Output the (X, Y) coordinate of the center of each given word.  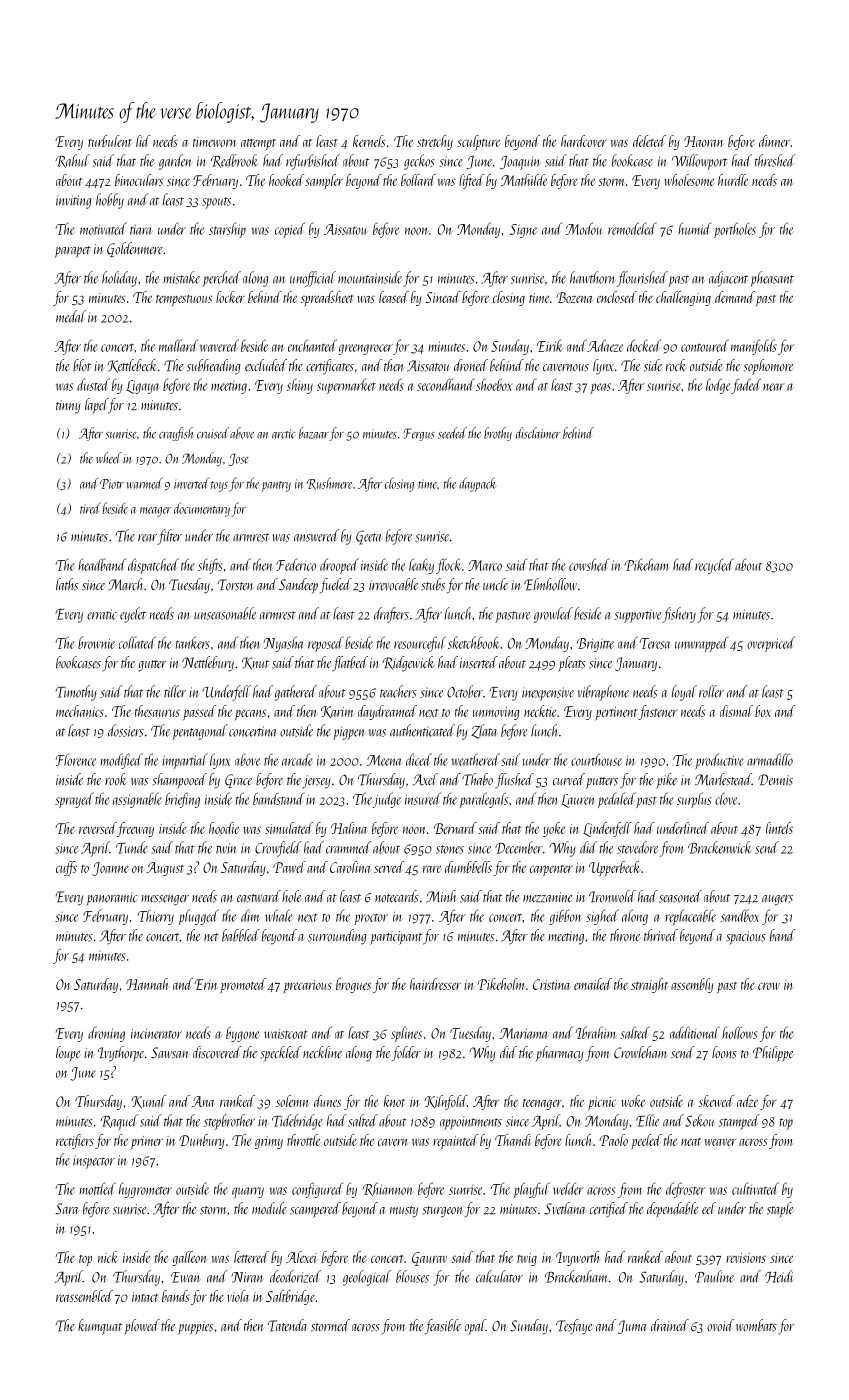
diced (419, 759)
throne (625, 935)
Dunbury (202, 1141)
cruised (213, 433)
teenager (542, 1104)
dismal (736, 711)
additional (695, 1032)
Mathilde (524, 180)
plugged (199, 917)
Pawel (289, 867)
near (774, 387)
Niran (247, 1277)
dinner (774, 141)
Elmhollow (550, 584)
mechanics (80, 711)
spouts (216, 203)
